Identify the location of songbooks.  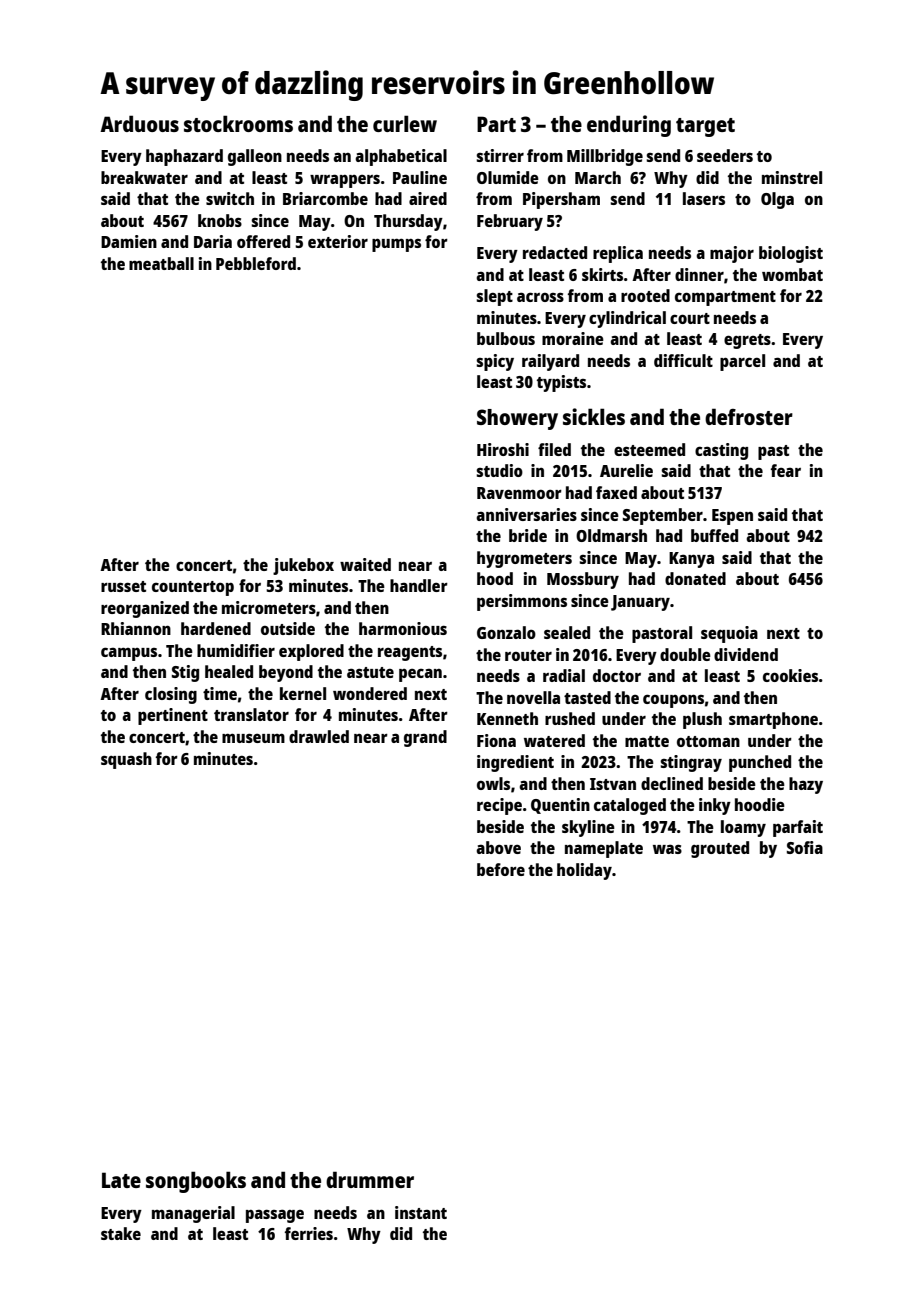
(196, 1182).
